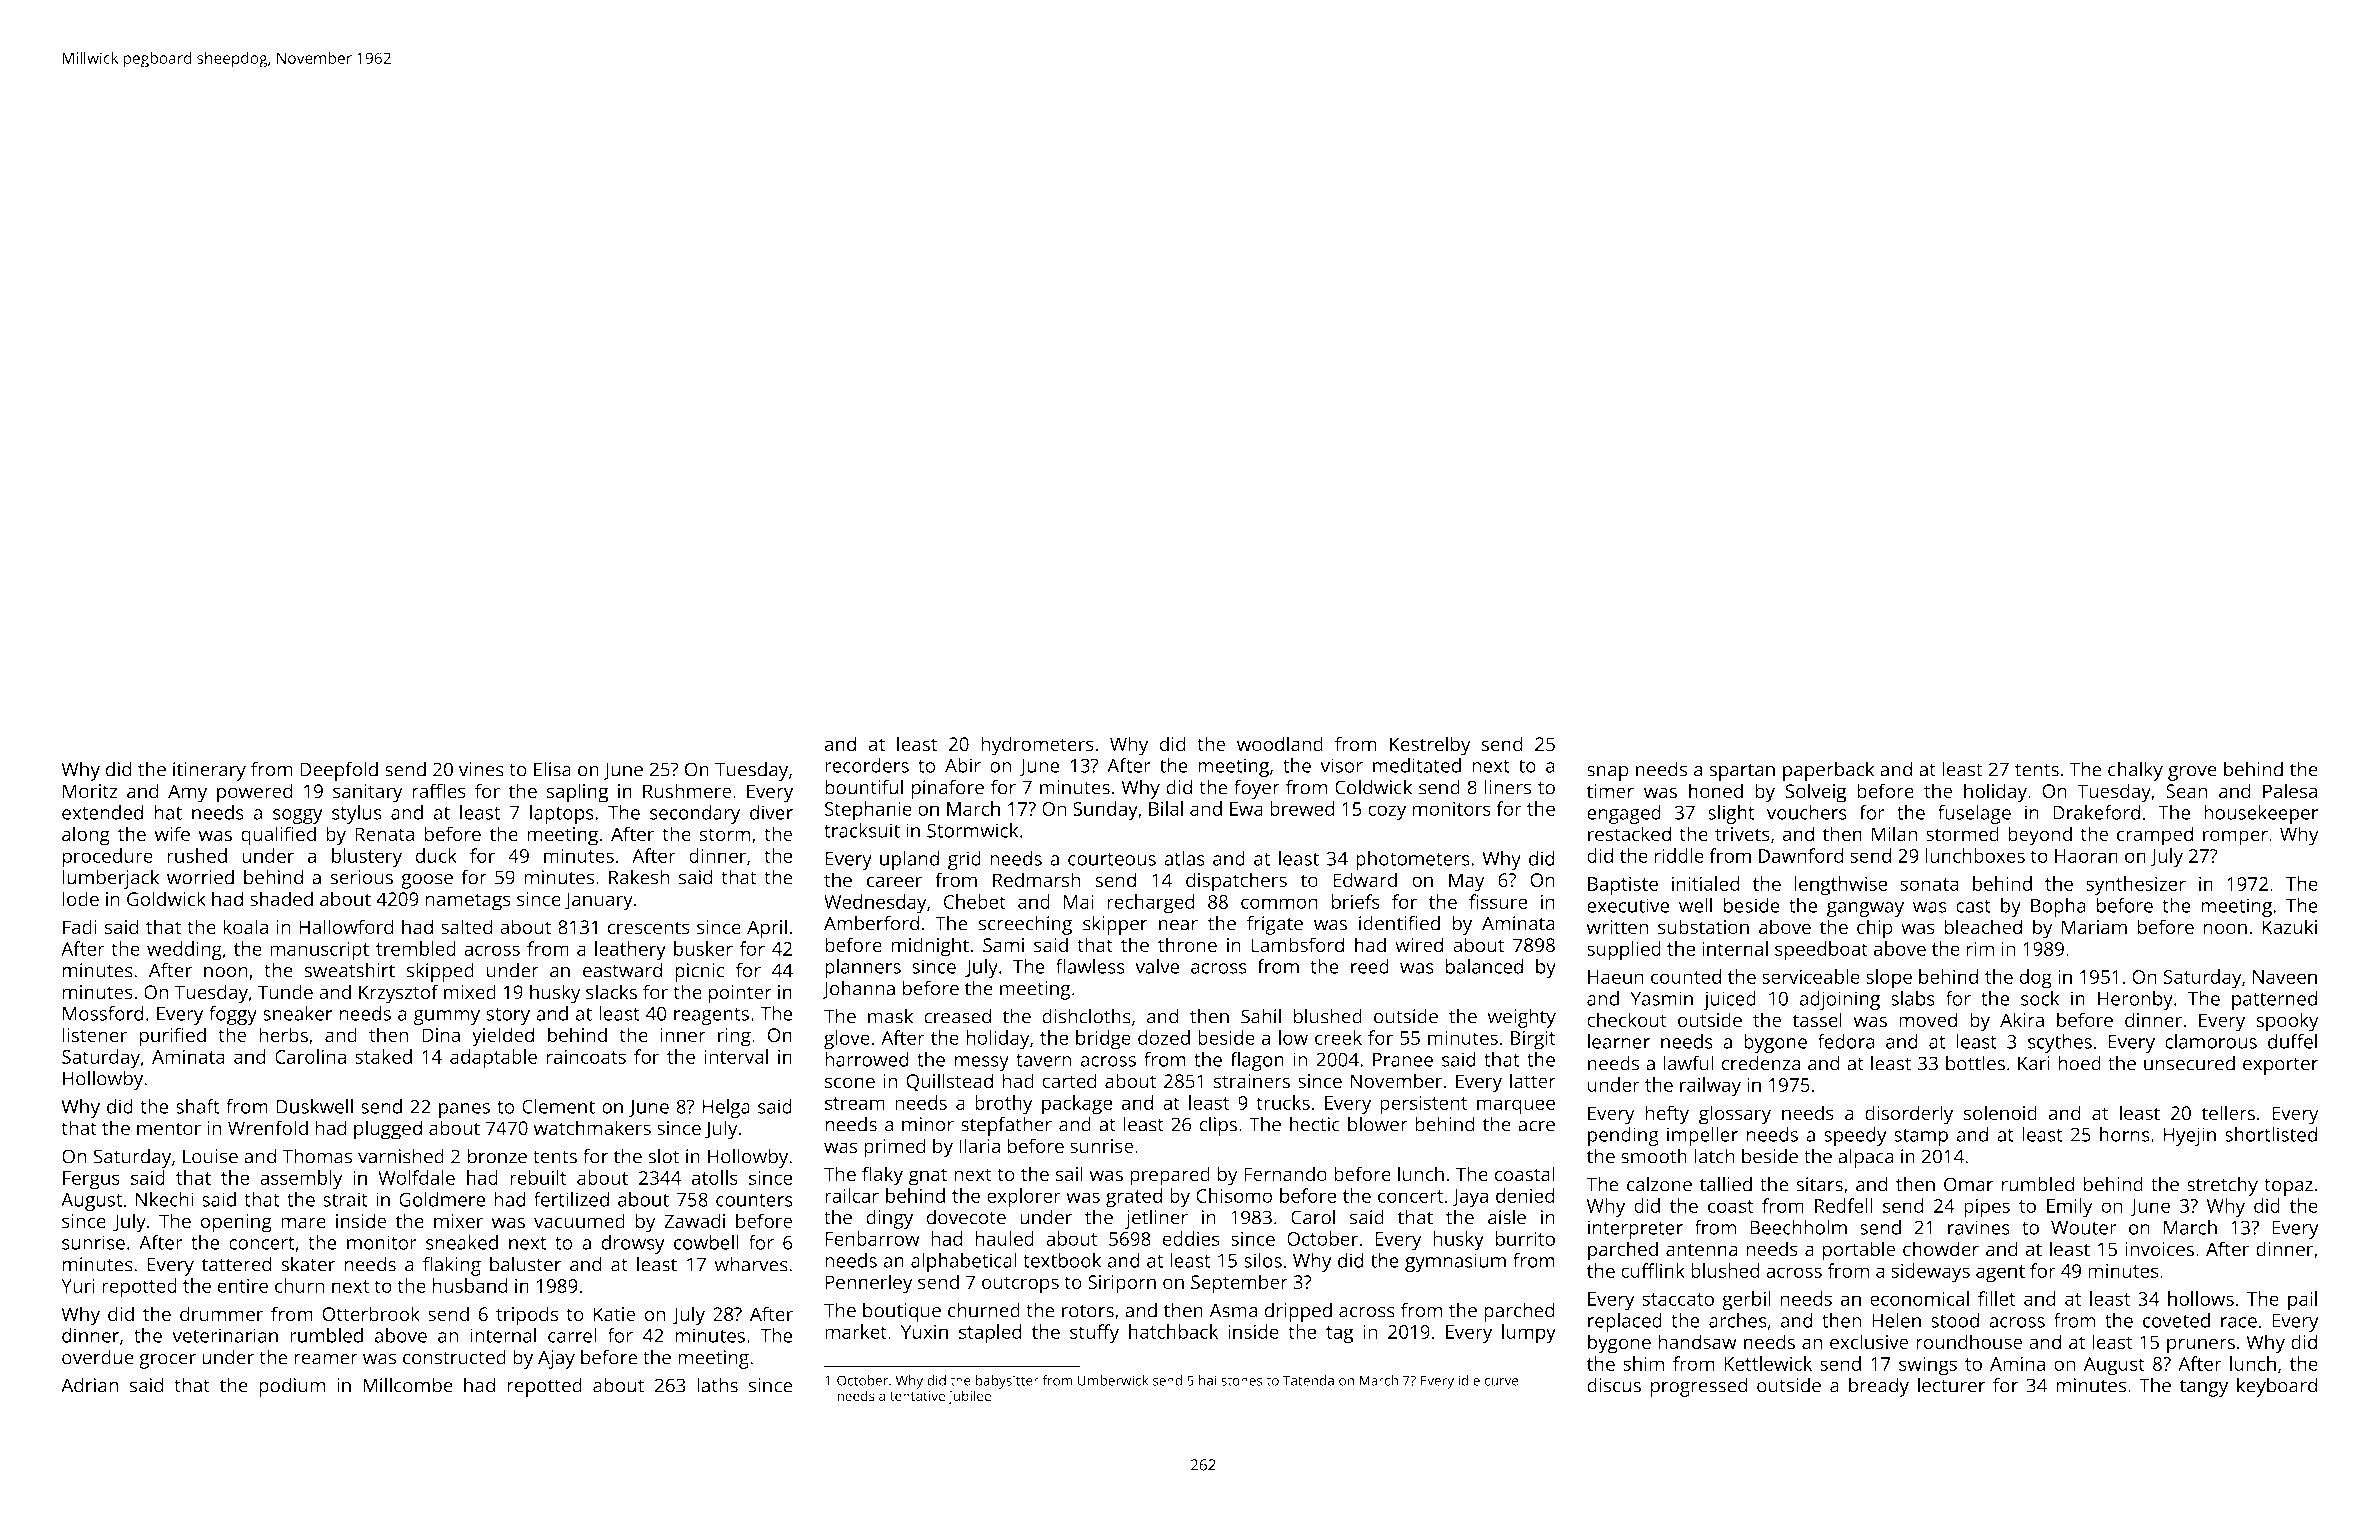 The width and height of the screenshot is (2380, 1540). I want to click on speedboat, so click(1821, 951).
